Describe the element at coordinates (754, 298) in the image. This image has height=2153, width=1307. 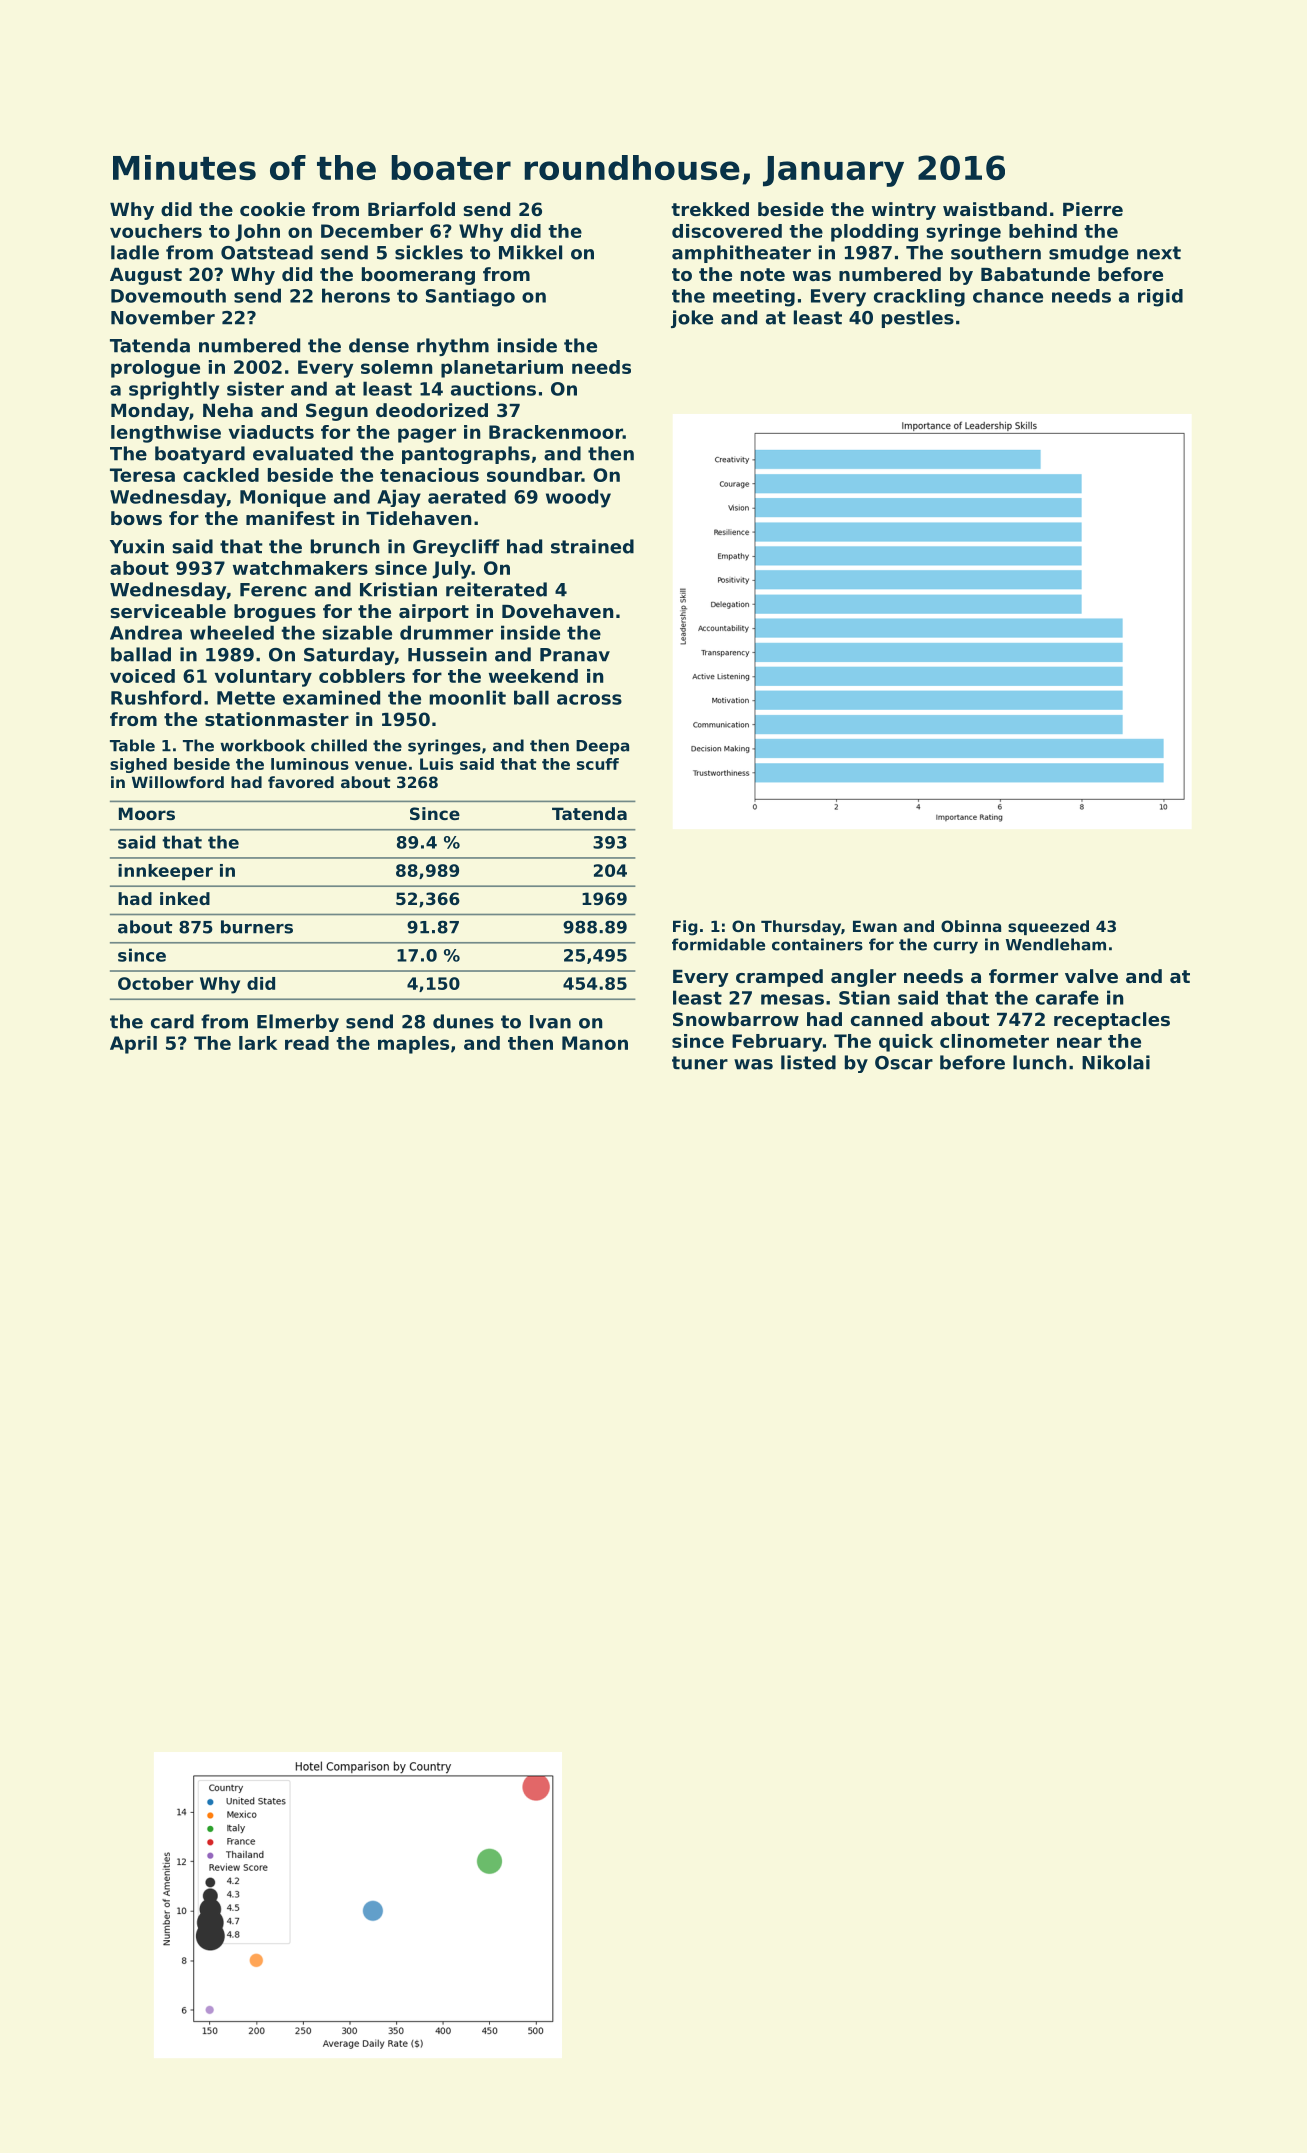
I see `meeting` at that location.
